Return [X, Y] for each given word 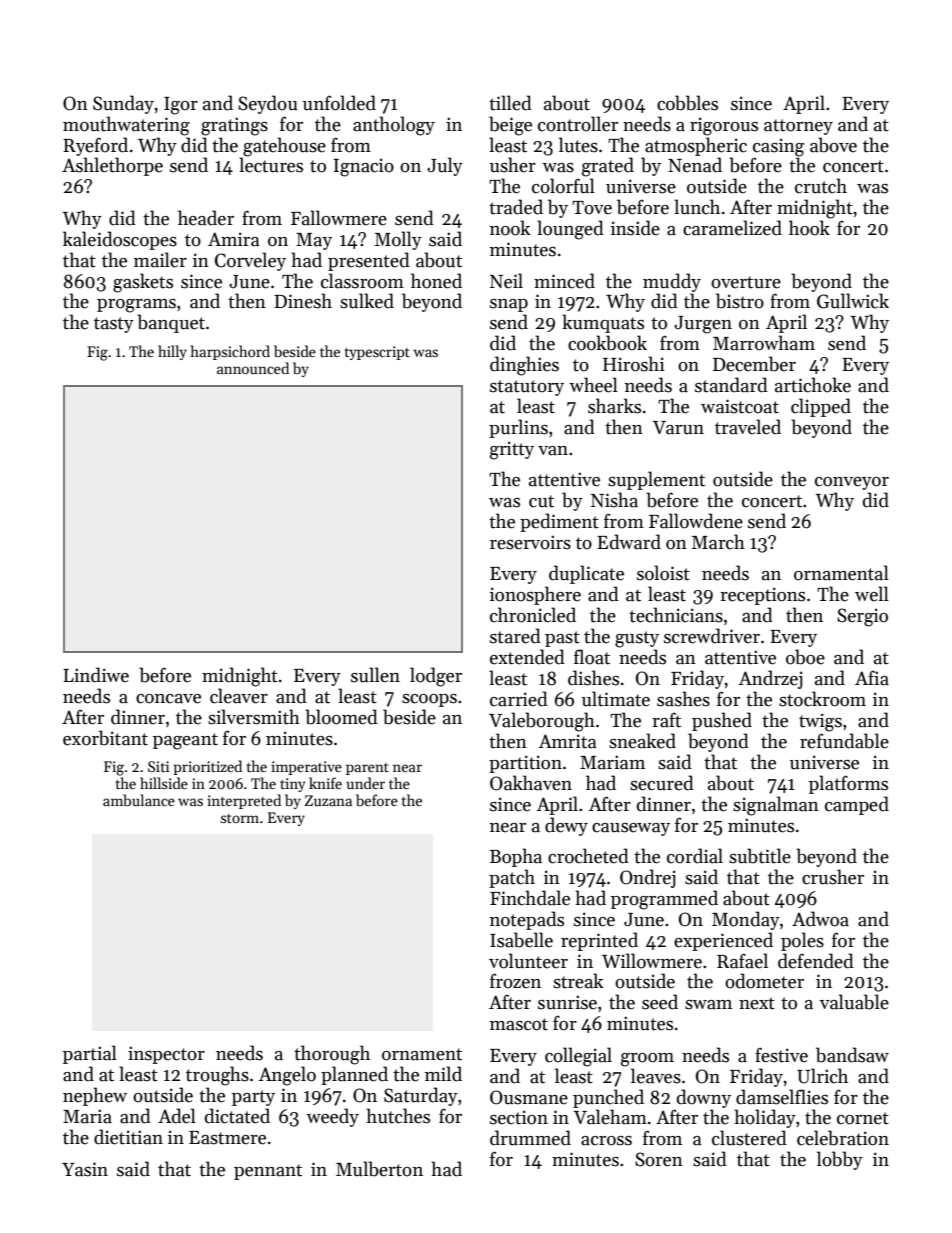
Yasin [85, 1169]
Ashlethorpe [112, 166]
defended [816, 961]
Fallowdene [696, 521]
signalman [776, 806]
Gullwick [853, 301]
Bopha [516, 857]
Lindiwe [96, 675]
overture [746, 282]
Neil [506, 281]
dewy [566, 826]
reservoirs [530, 542]
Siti [159, 766]
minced [564, 281]
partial [90, 1054]
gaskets [143, 283]
